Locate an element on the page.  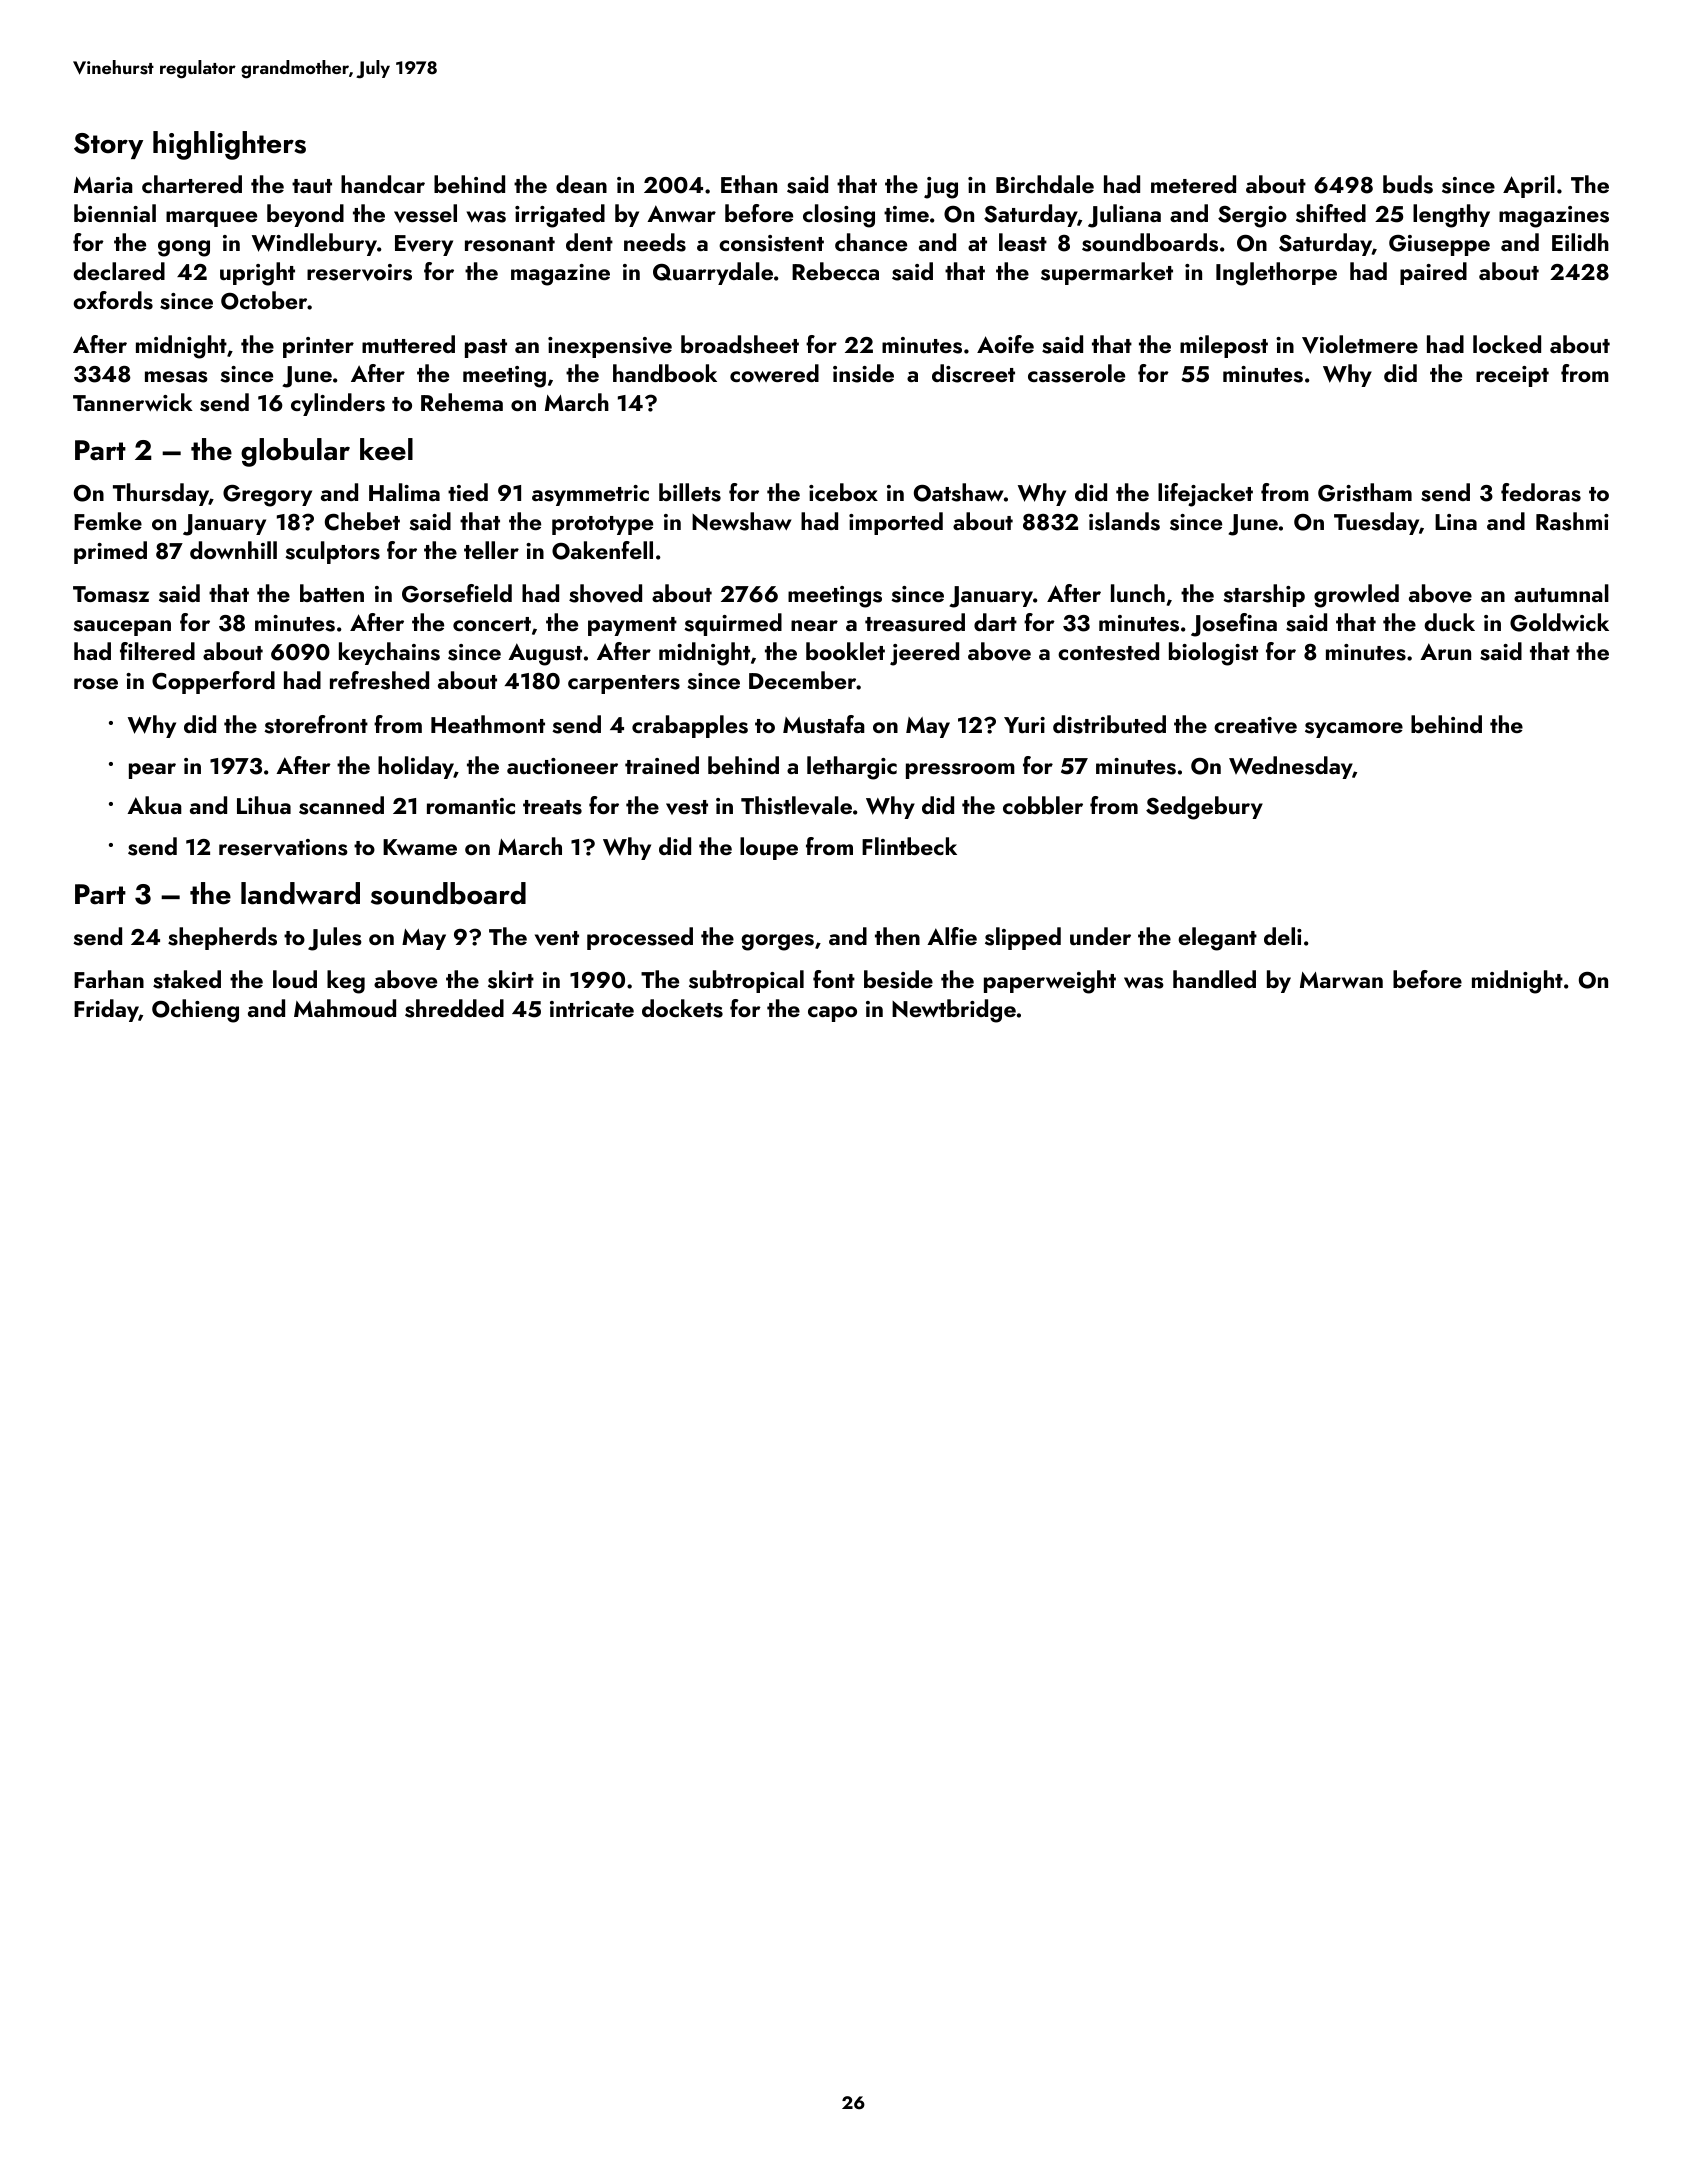
casserole is located at coordinates (1076, 373).
